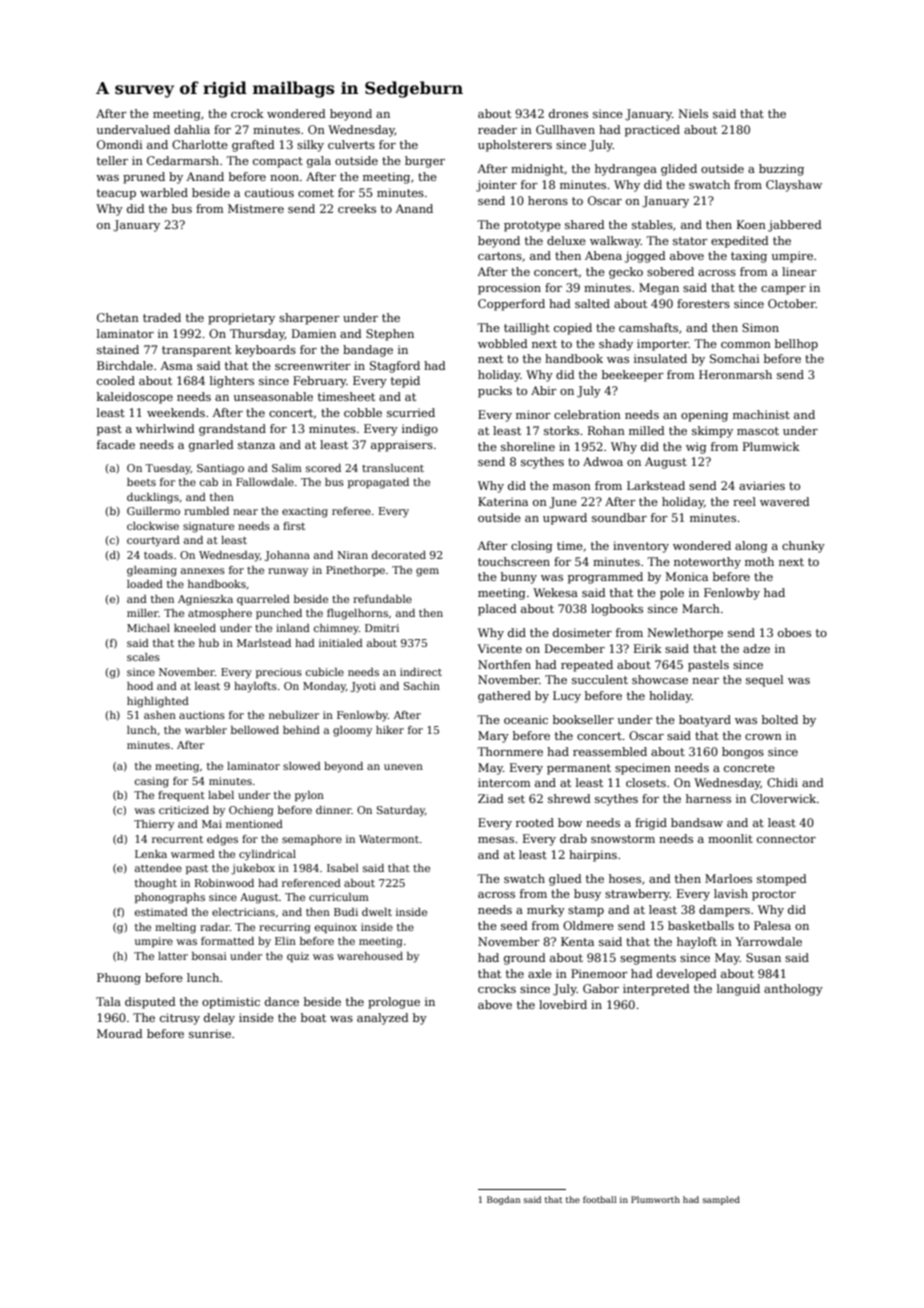  I want to click on Guillermo, so click(153, 511).
